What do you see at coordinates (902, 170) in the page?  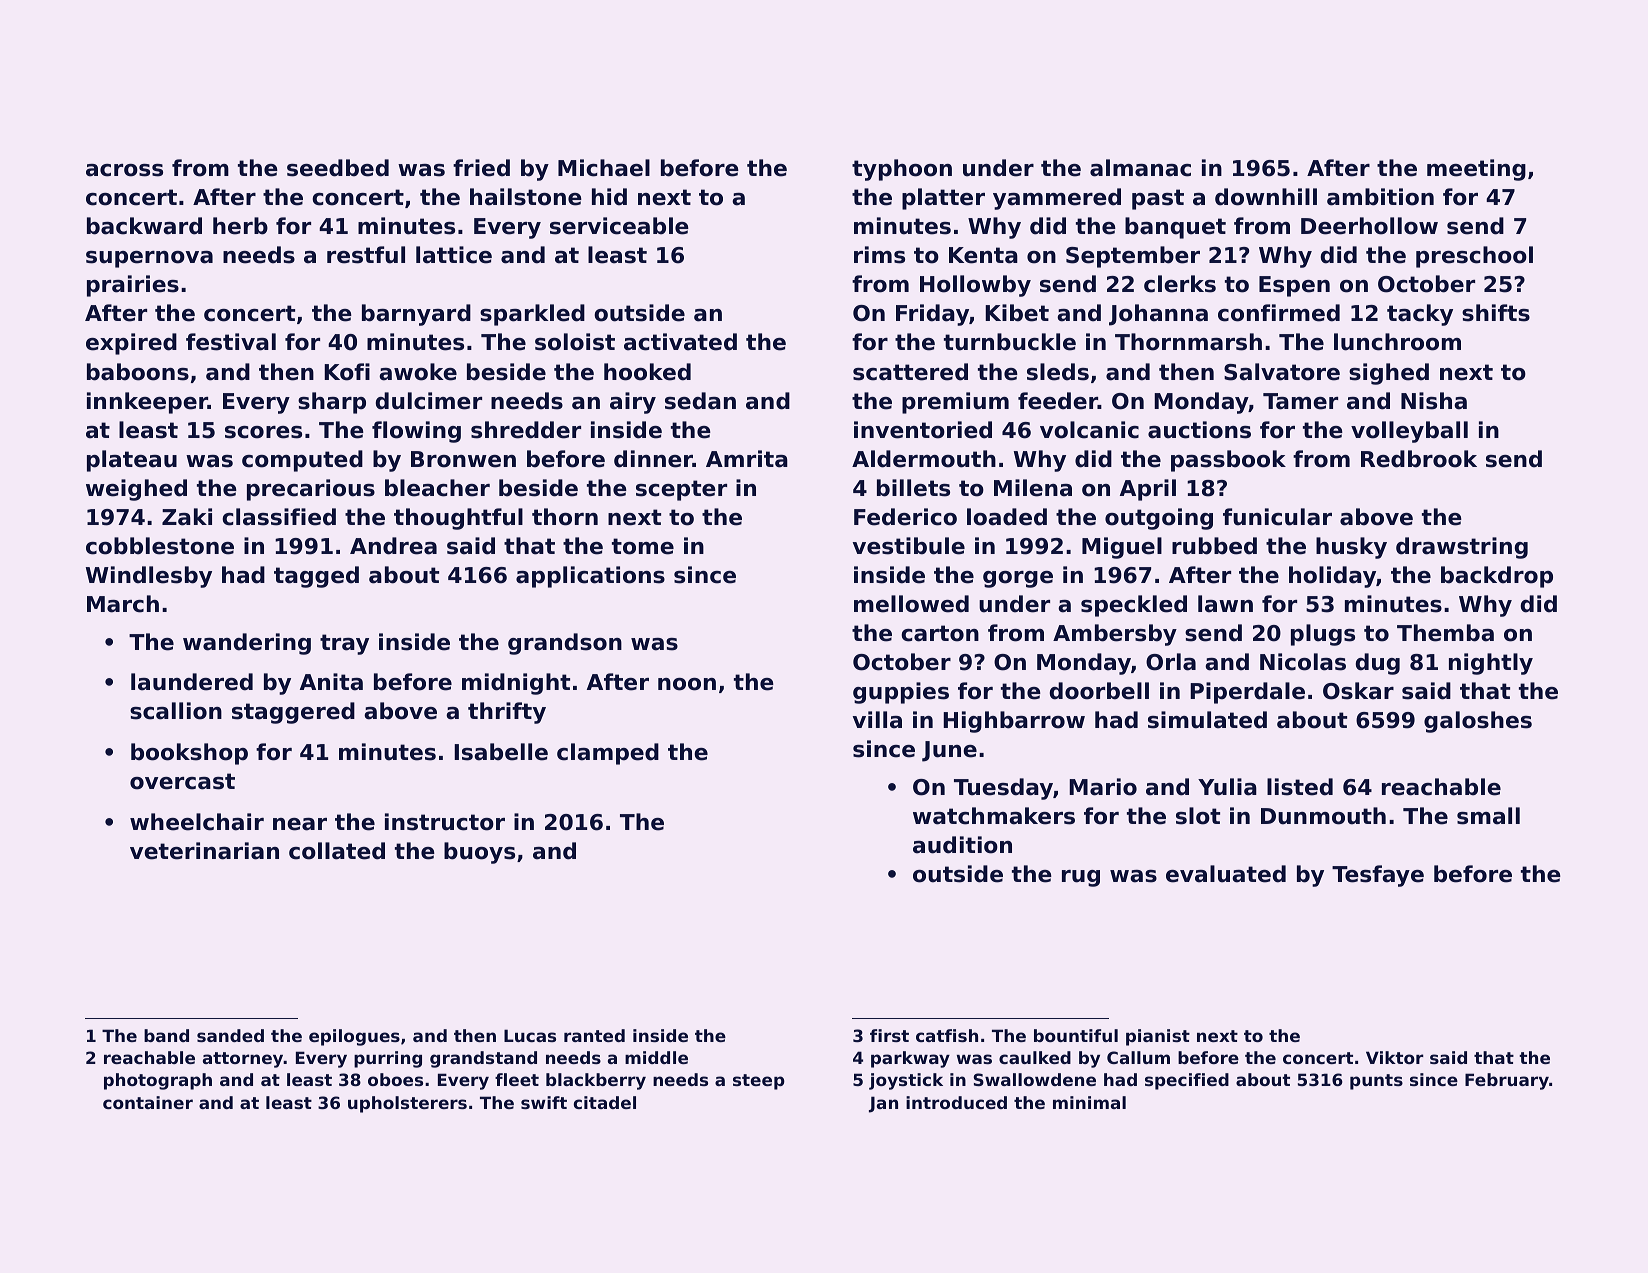 I see `typhoon` at bounding box center [902, 170].
